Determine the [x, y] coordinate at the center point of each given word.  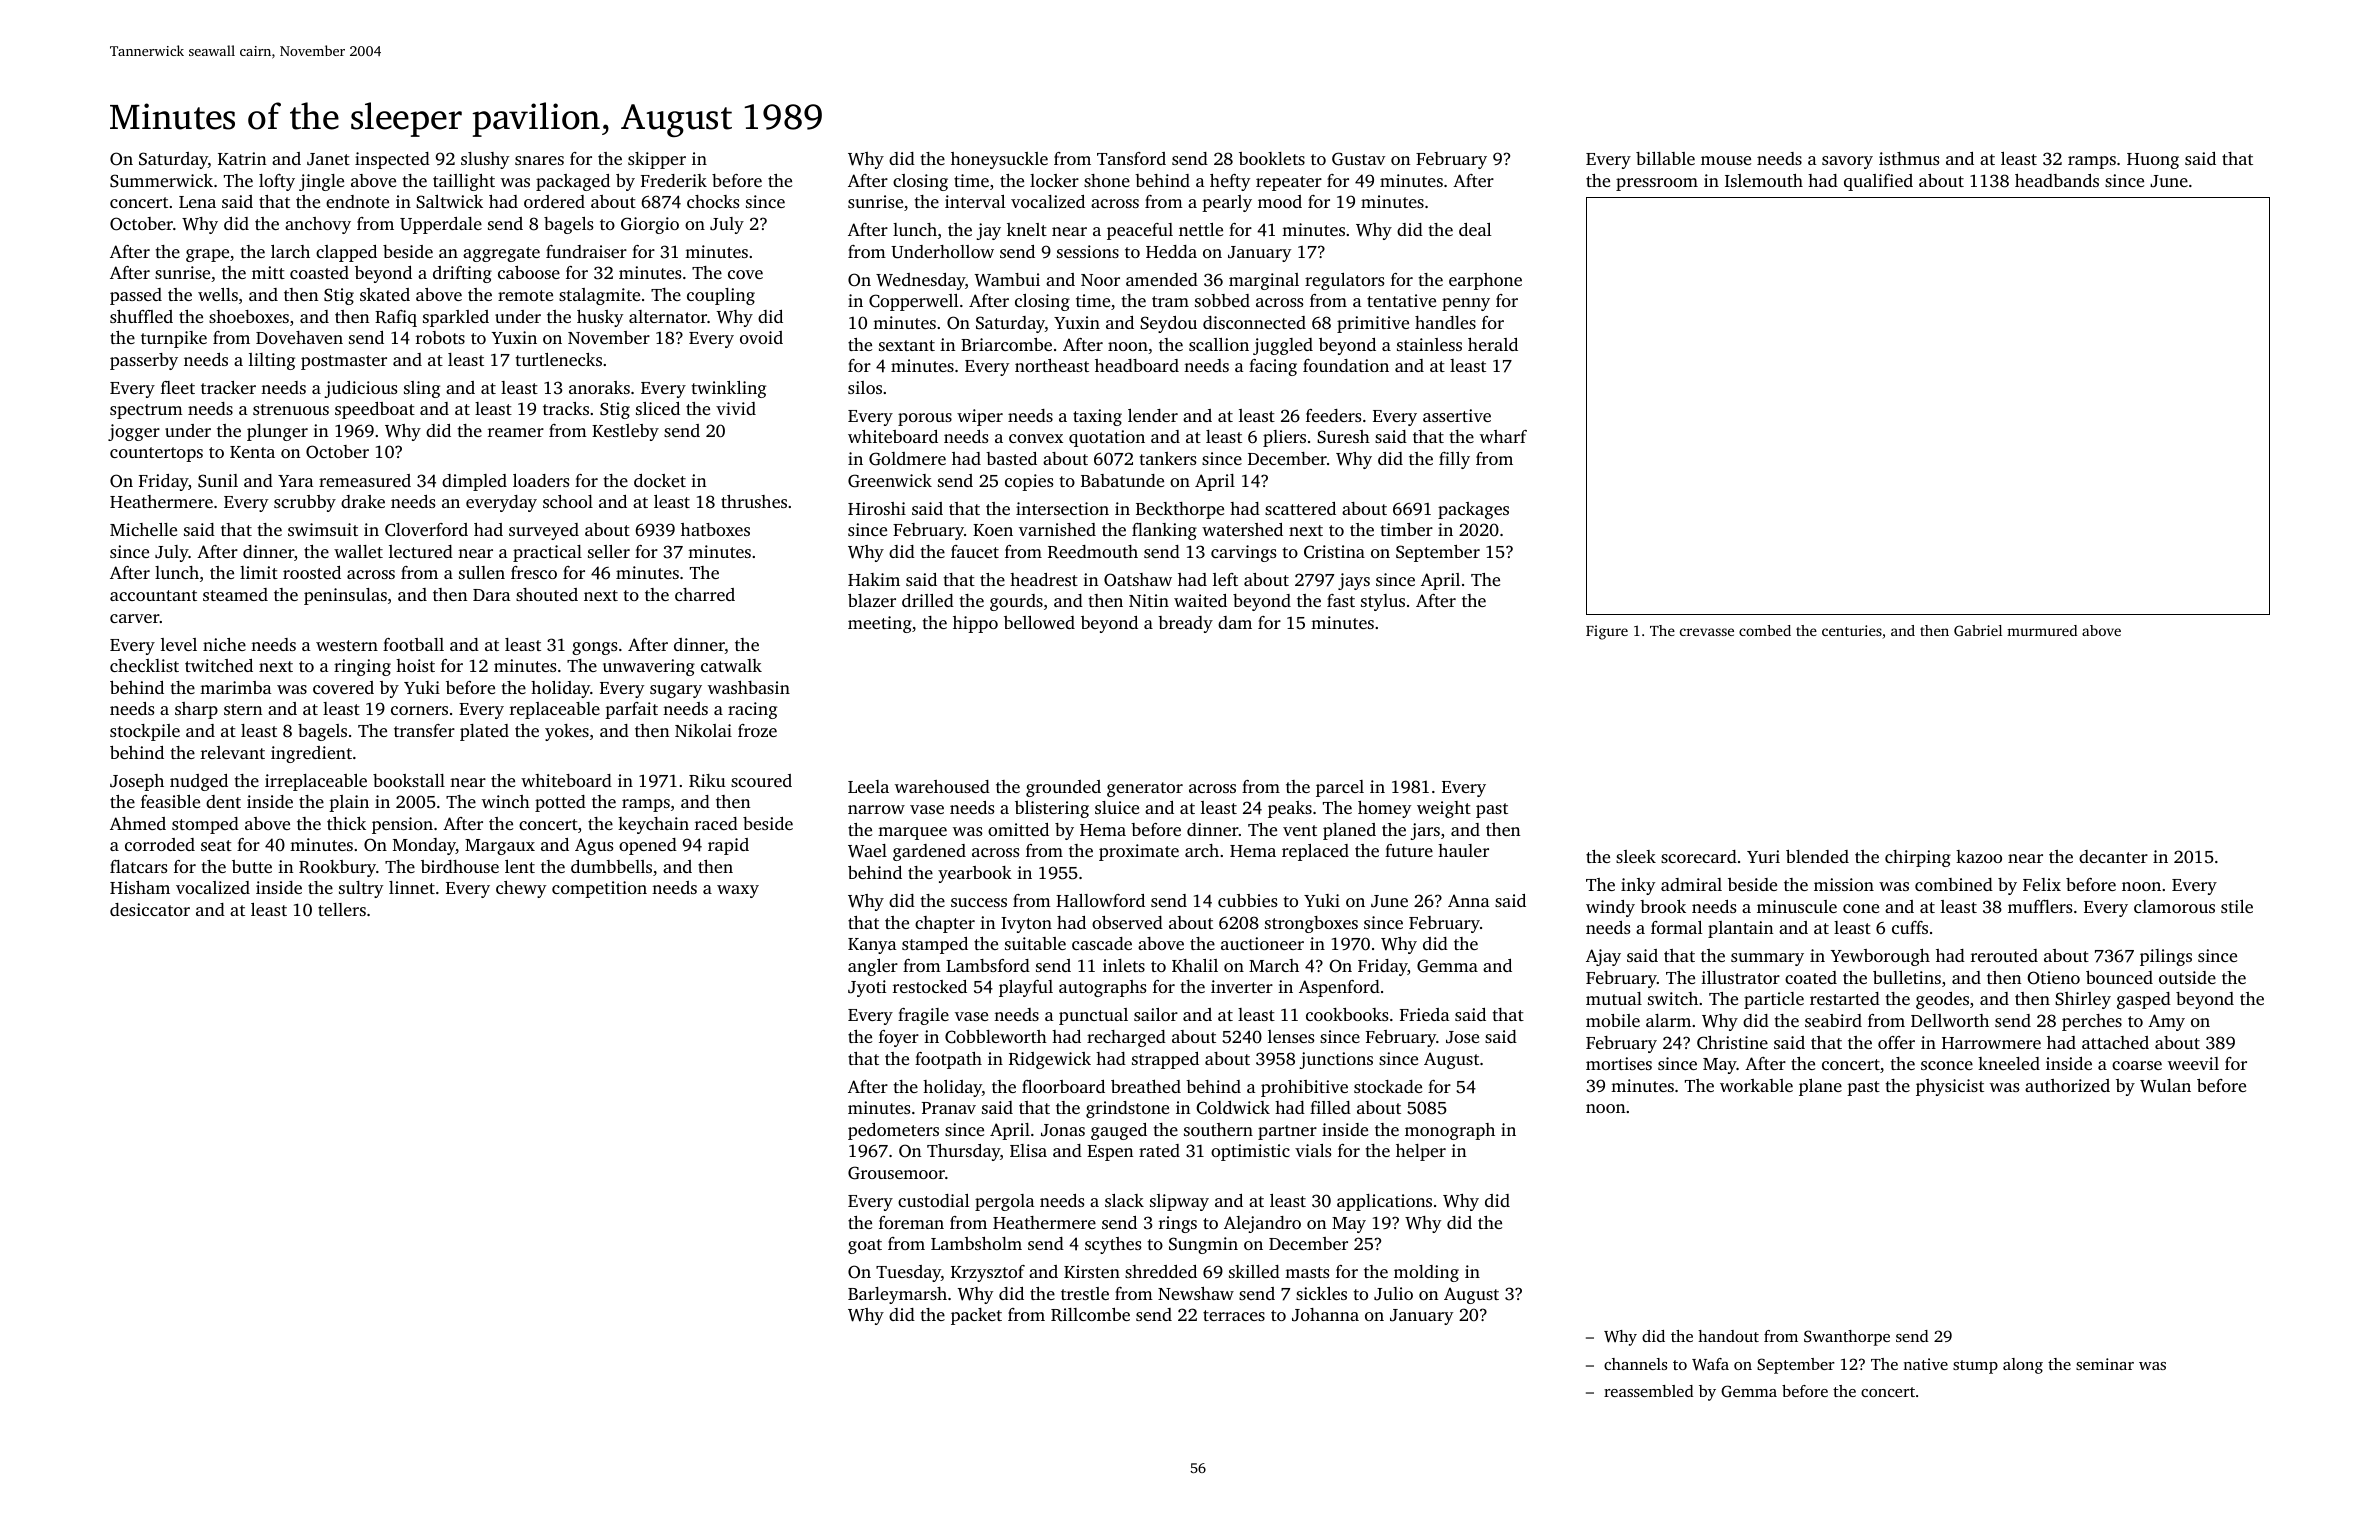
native [1925, 1364]
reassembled [1649, 1391]
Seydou [1168, 324]
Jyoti [867, 988]
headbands [2057, 180]
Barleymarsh [897, 1295]
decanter [2113, 856]
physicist [1950, 1087]
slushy [485, 160]
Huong [2153, 161]
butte [252, 866]
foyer [899, 1038]
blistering [1052, 809]
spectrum [146, 411]
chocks [713, 201]
